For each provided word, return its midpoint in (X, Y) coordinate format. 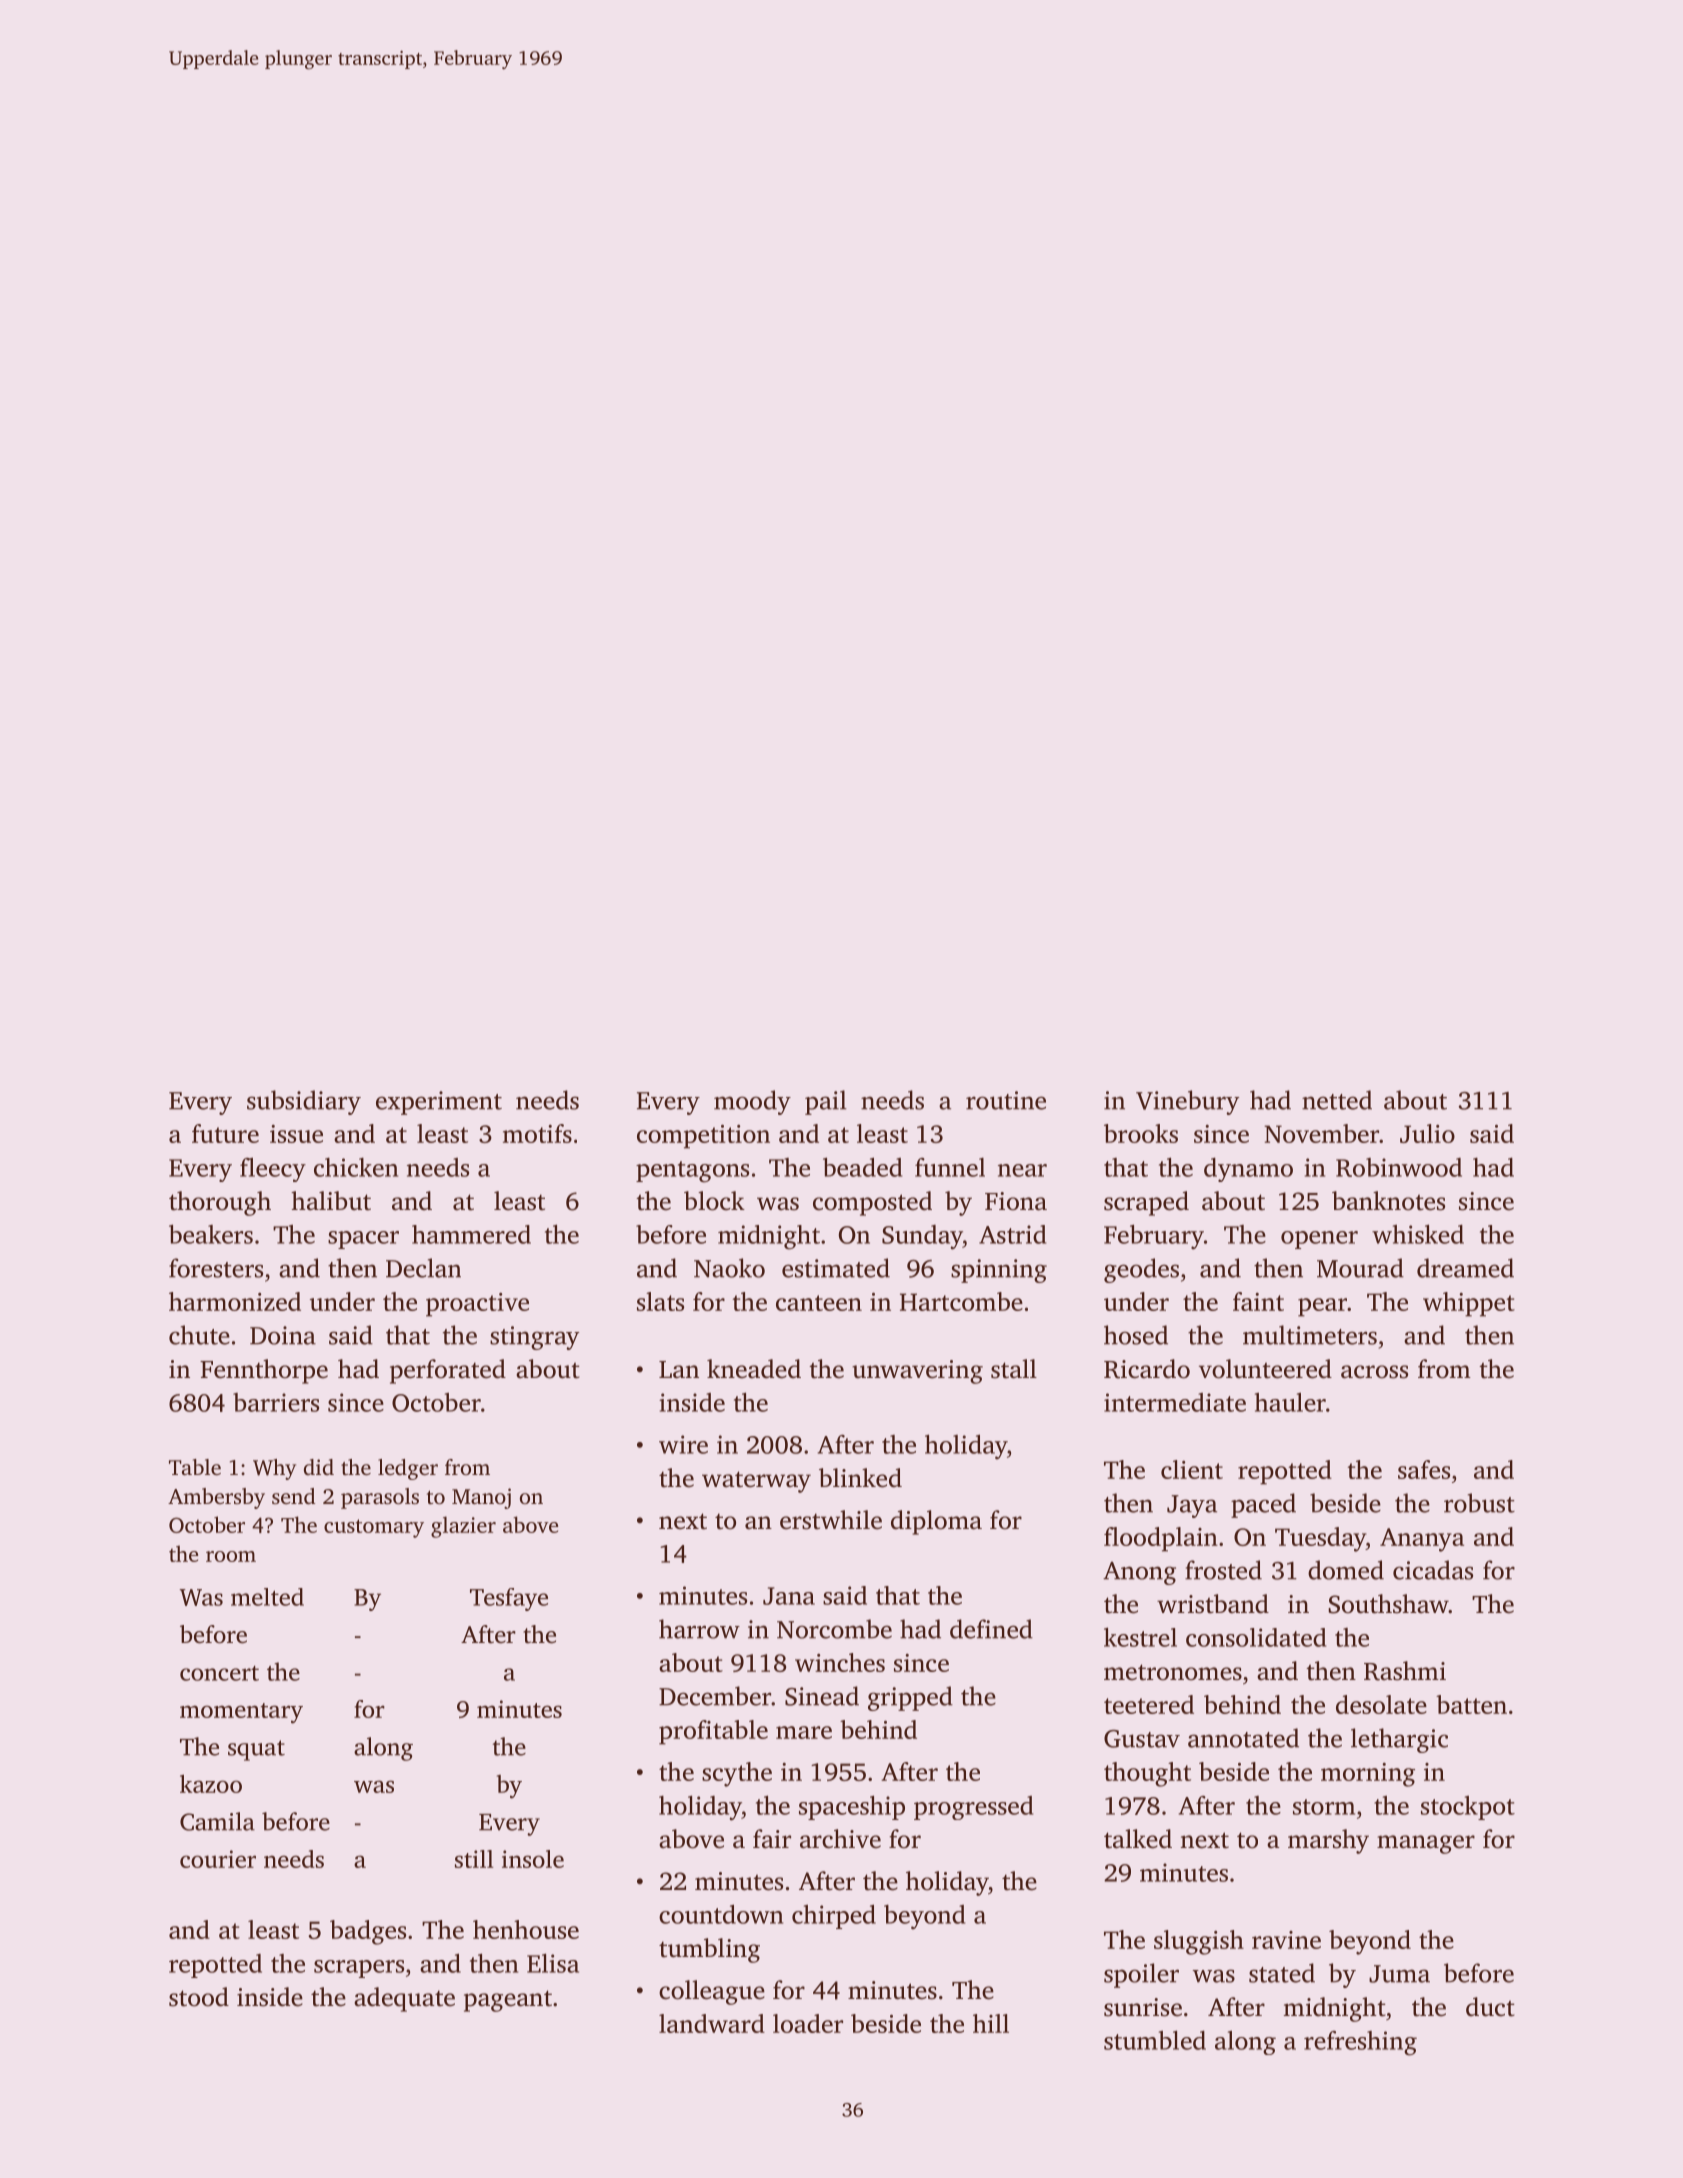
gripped (910, 1698)
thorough (220, 1203)
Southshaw (1388, 1604)
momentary (241, 1713)
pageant (508, 2001)
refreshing (1360, 2043)
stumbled (1155, 2040)
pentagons (692, 1172)
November (1321, 1133)
